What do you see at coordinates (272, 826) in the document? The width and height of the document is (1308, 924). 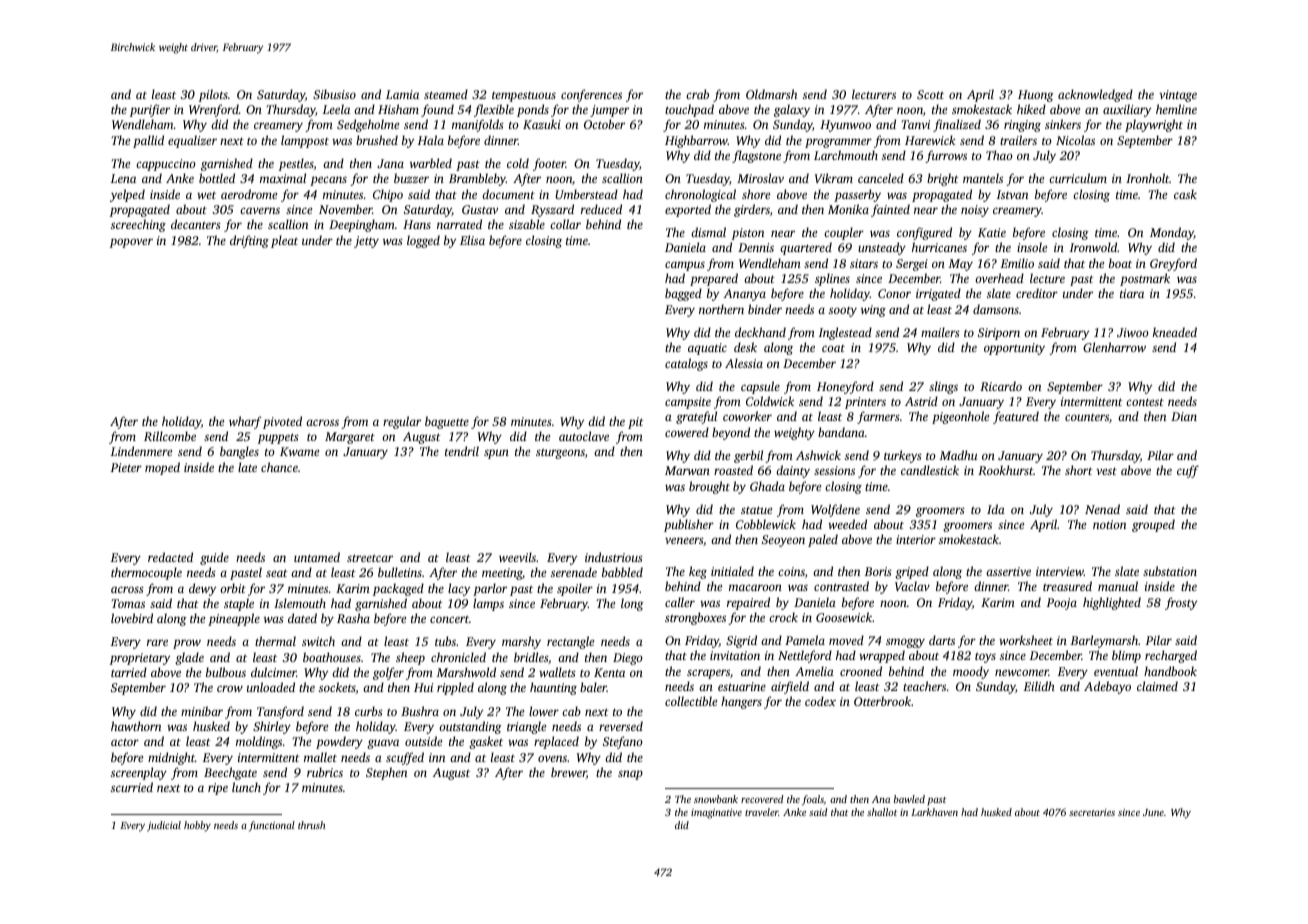 I see `functional` at bounding box center [272, 826].
